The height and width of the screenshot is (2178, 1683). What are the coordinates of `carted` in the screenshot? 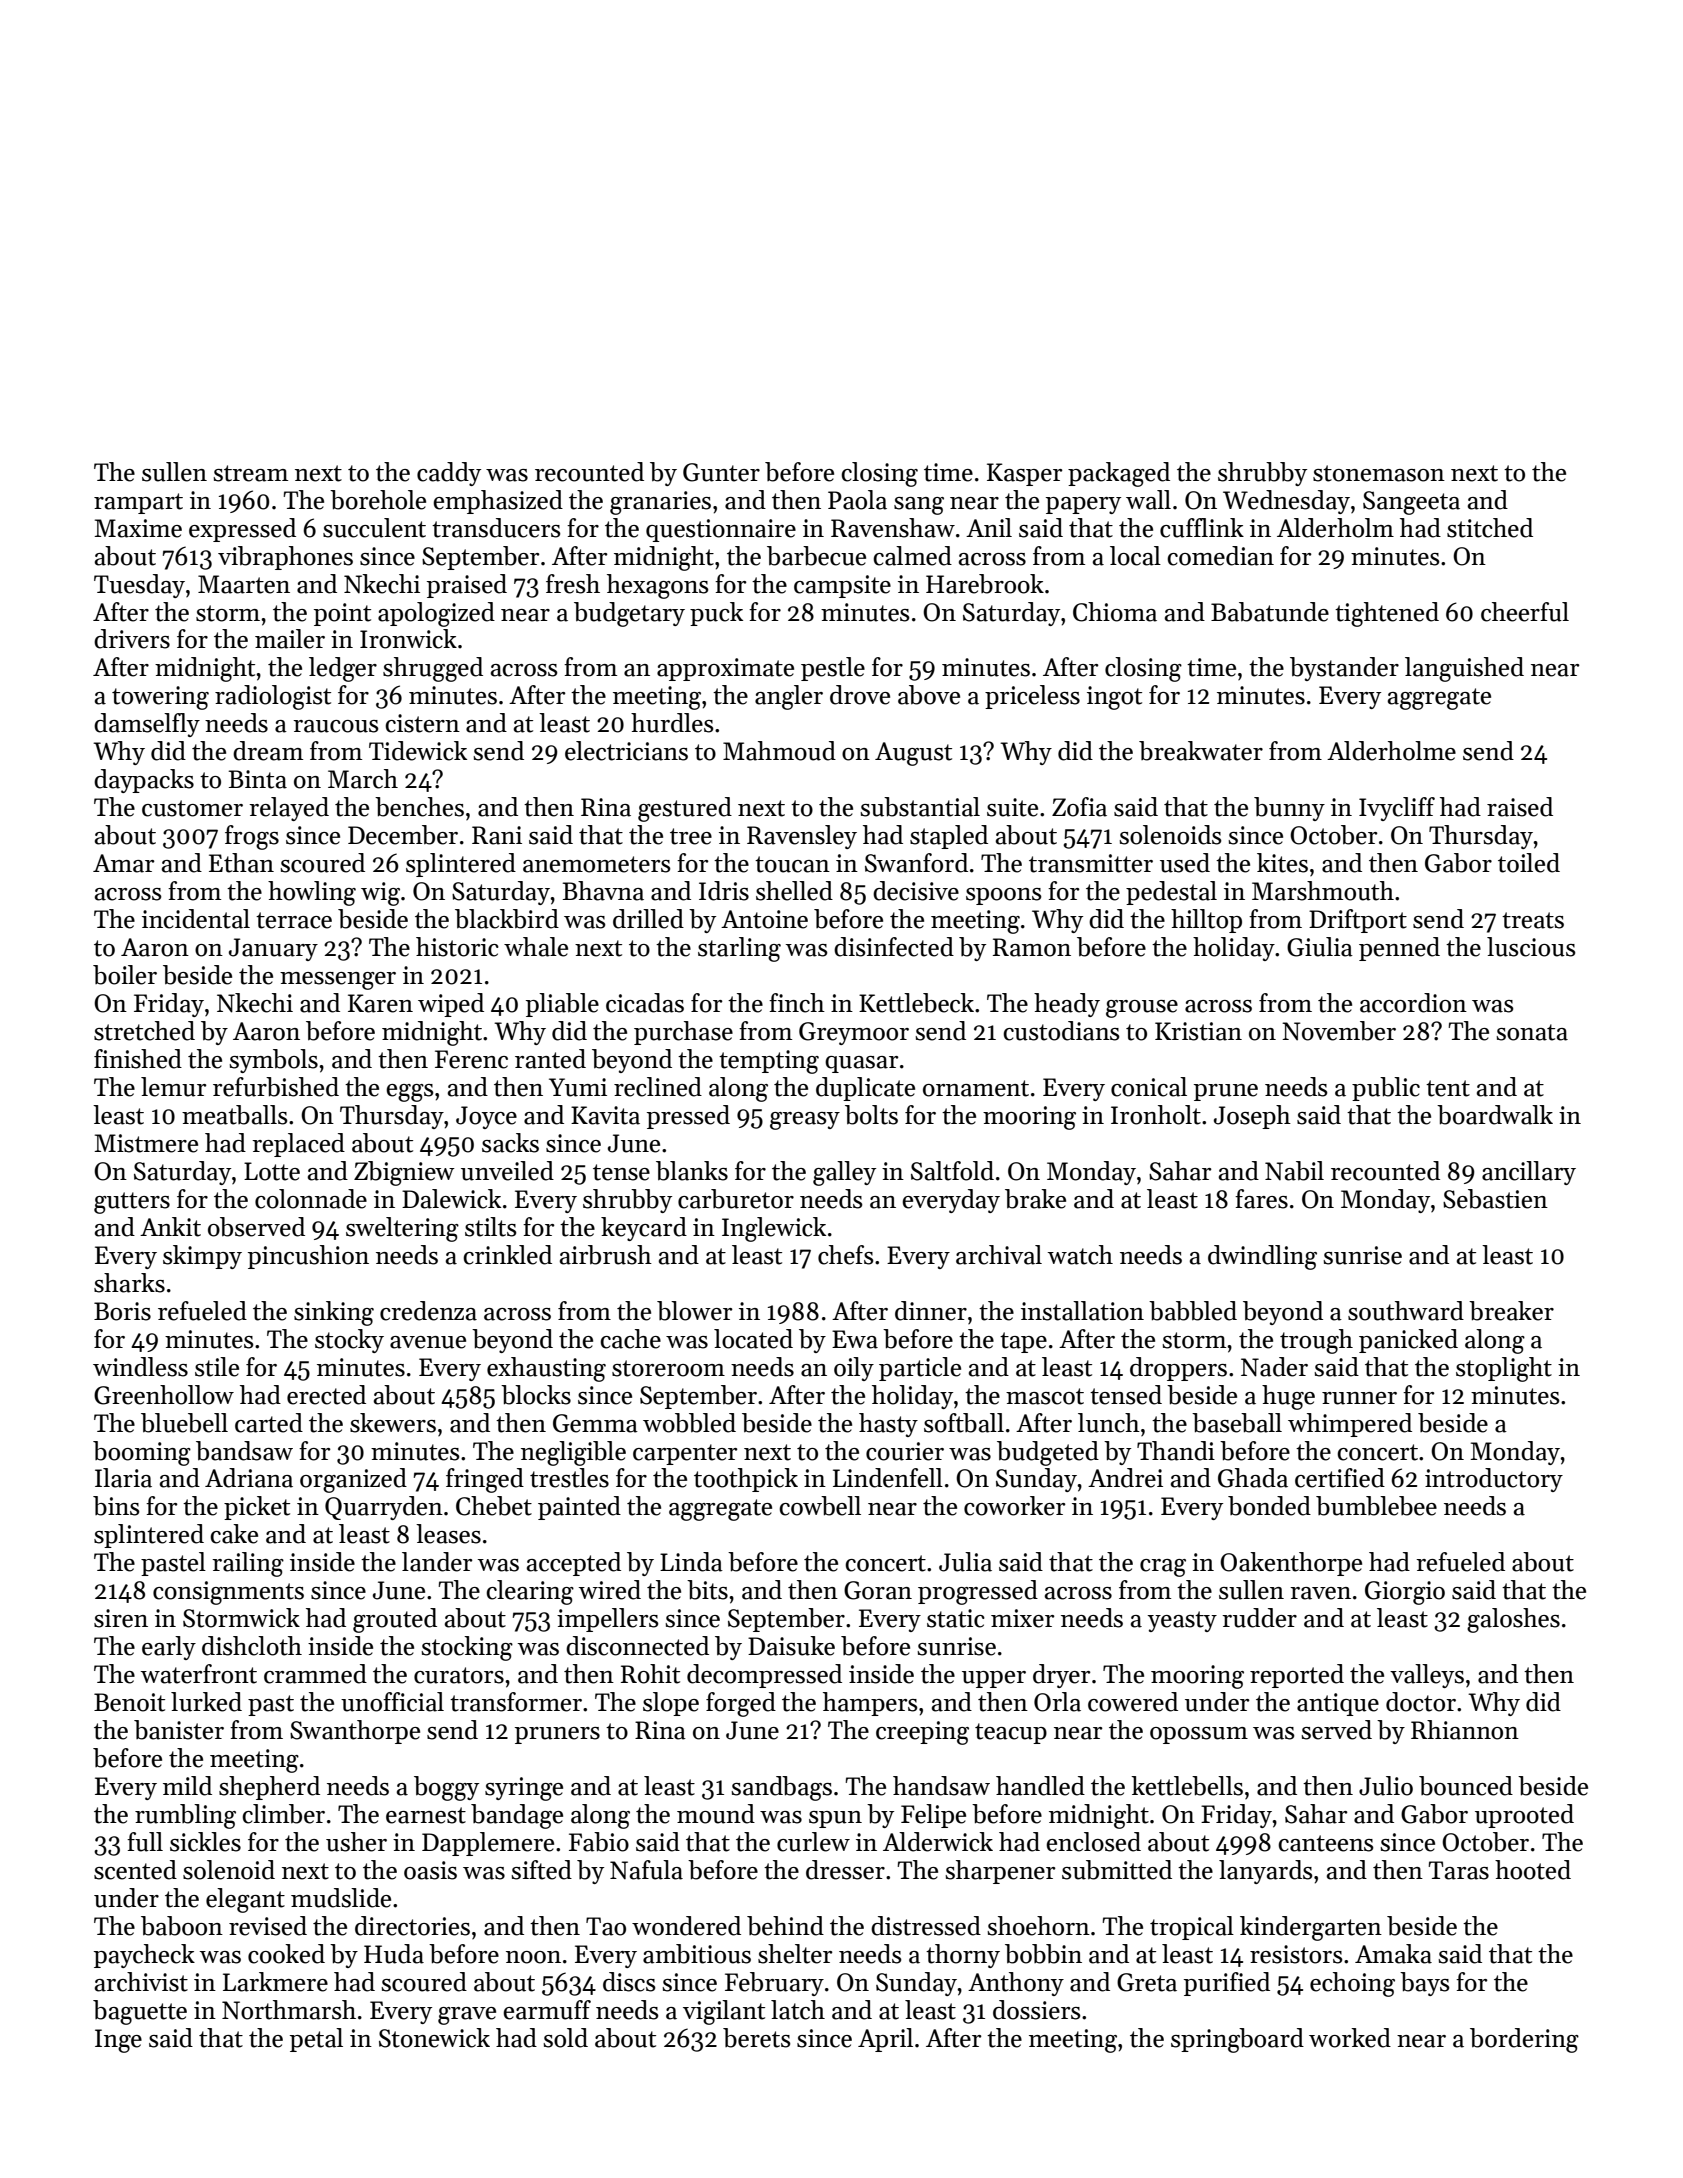 It's located at (269, 1423).
